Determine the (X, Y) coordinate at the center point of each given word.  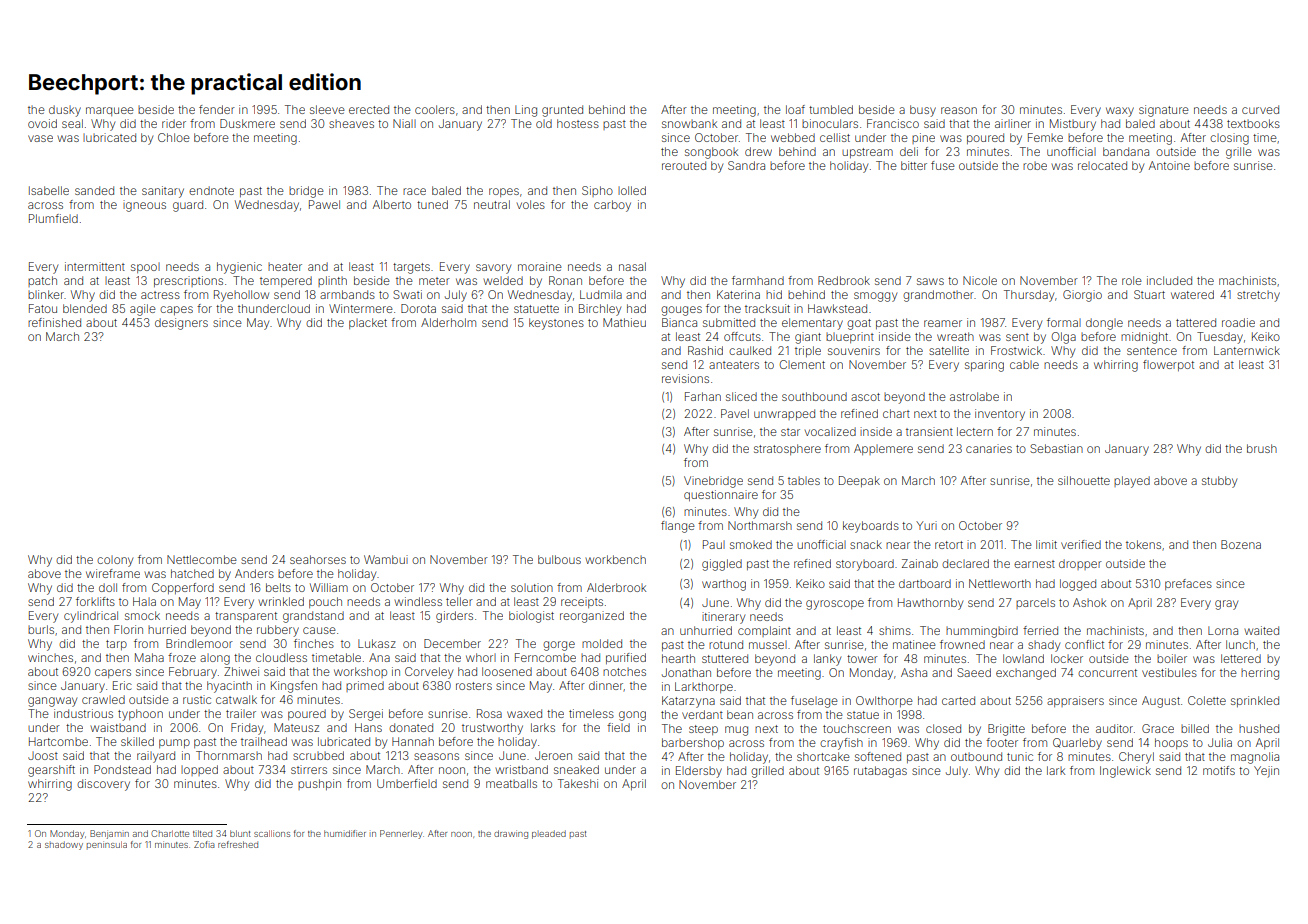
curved (1260, 109)
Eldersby (699, 772)
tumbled (831, 109)
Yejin (1266, 772)
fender (217, 109)
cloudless (281, 657)
